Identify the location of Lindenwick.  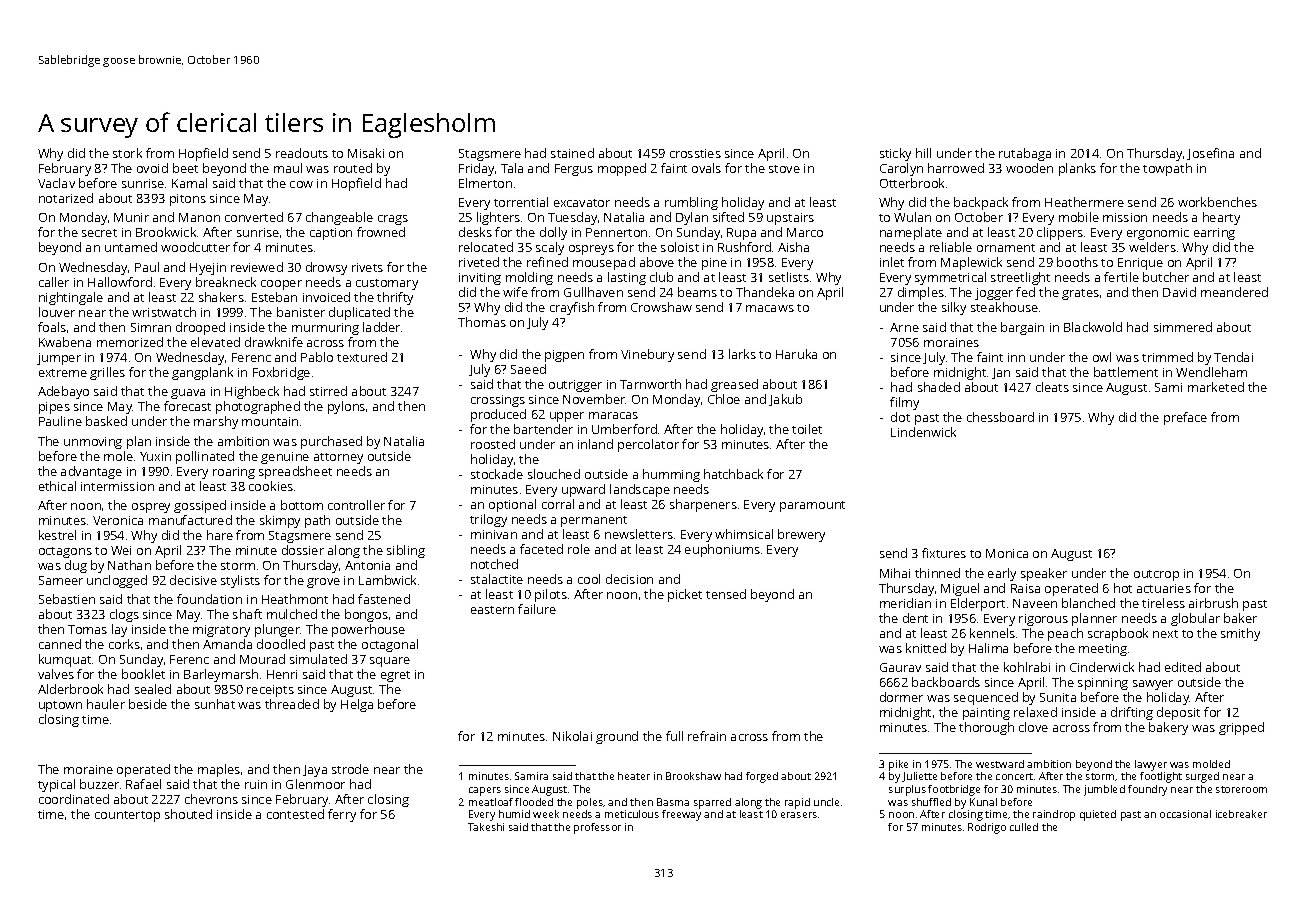
(923, 432).
